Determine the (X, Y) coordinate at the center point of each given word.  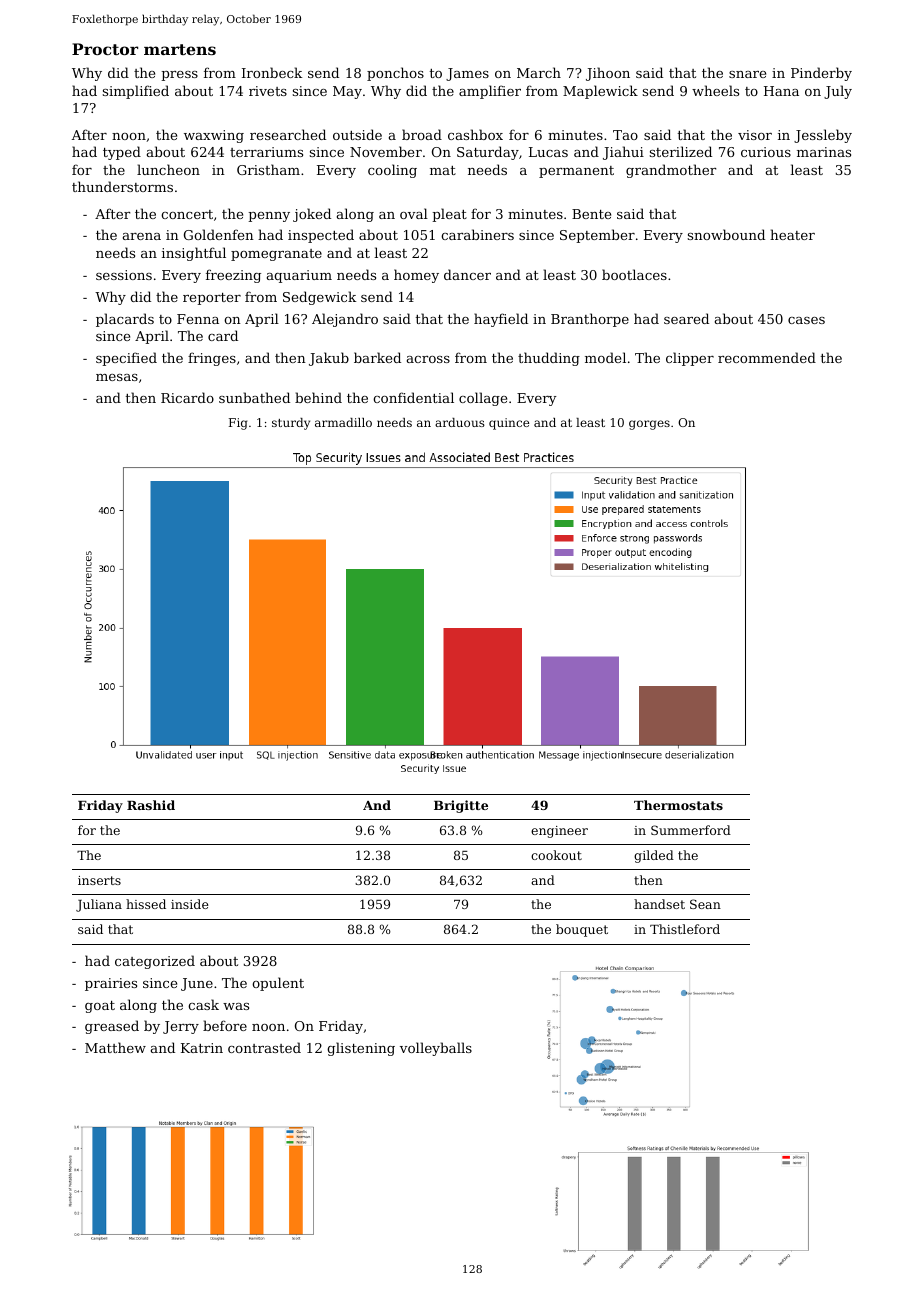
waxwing (214, 136)
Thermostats (678, 805)
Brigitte (461, 806)
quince (509, 424)
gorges (649, 425)
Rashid (151, 805)
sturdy (291, 424)
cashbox (475, 134)
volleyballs (436, 1049)
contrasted (264, 1047)
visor (755, 135)
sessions (124, 275)
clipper (690, 359)
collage (483, 399)
